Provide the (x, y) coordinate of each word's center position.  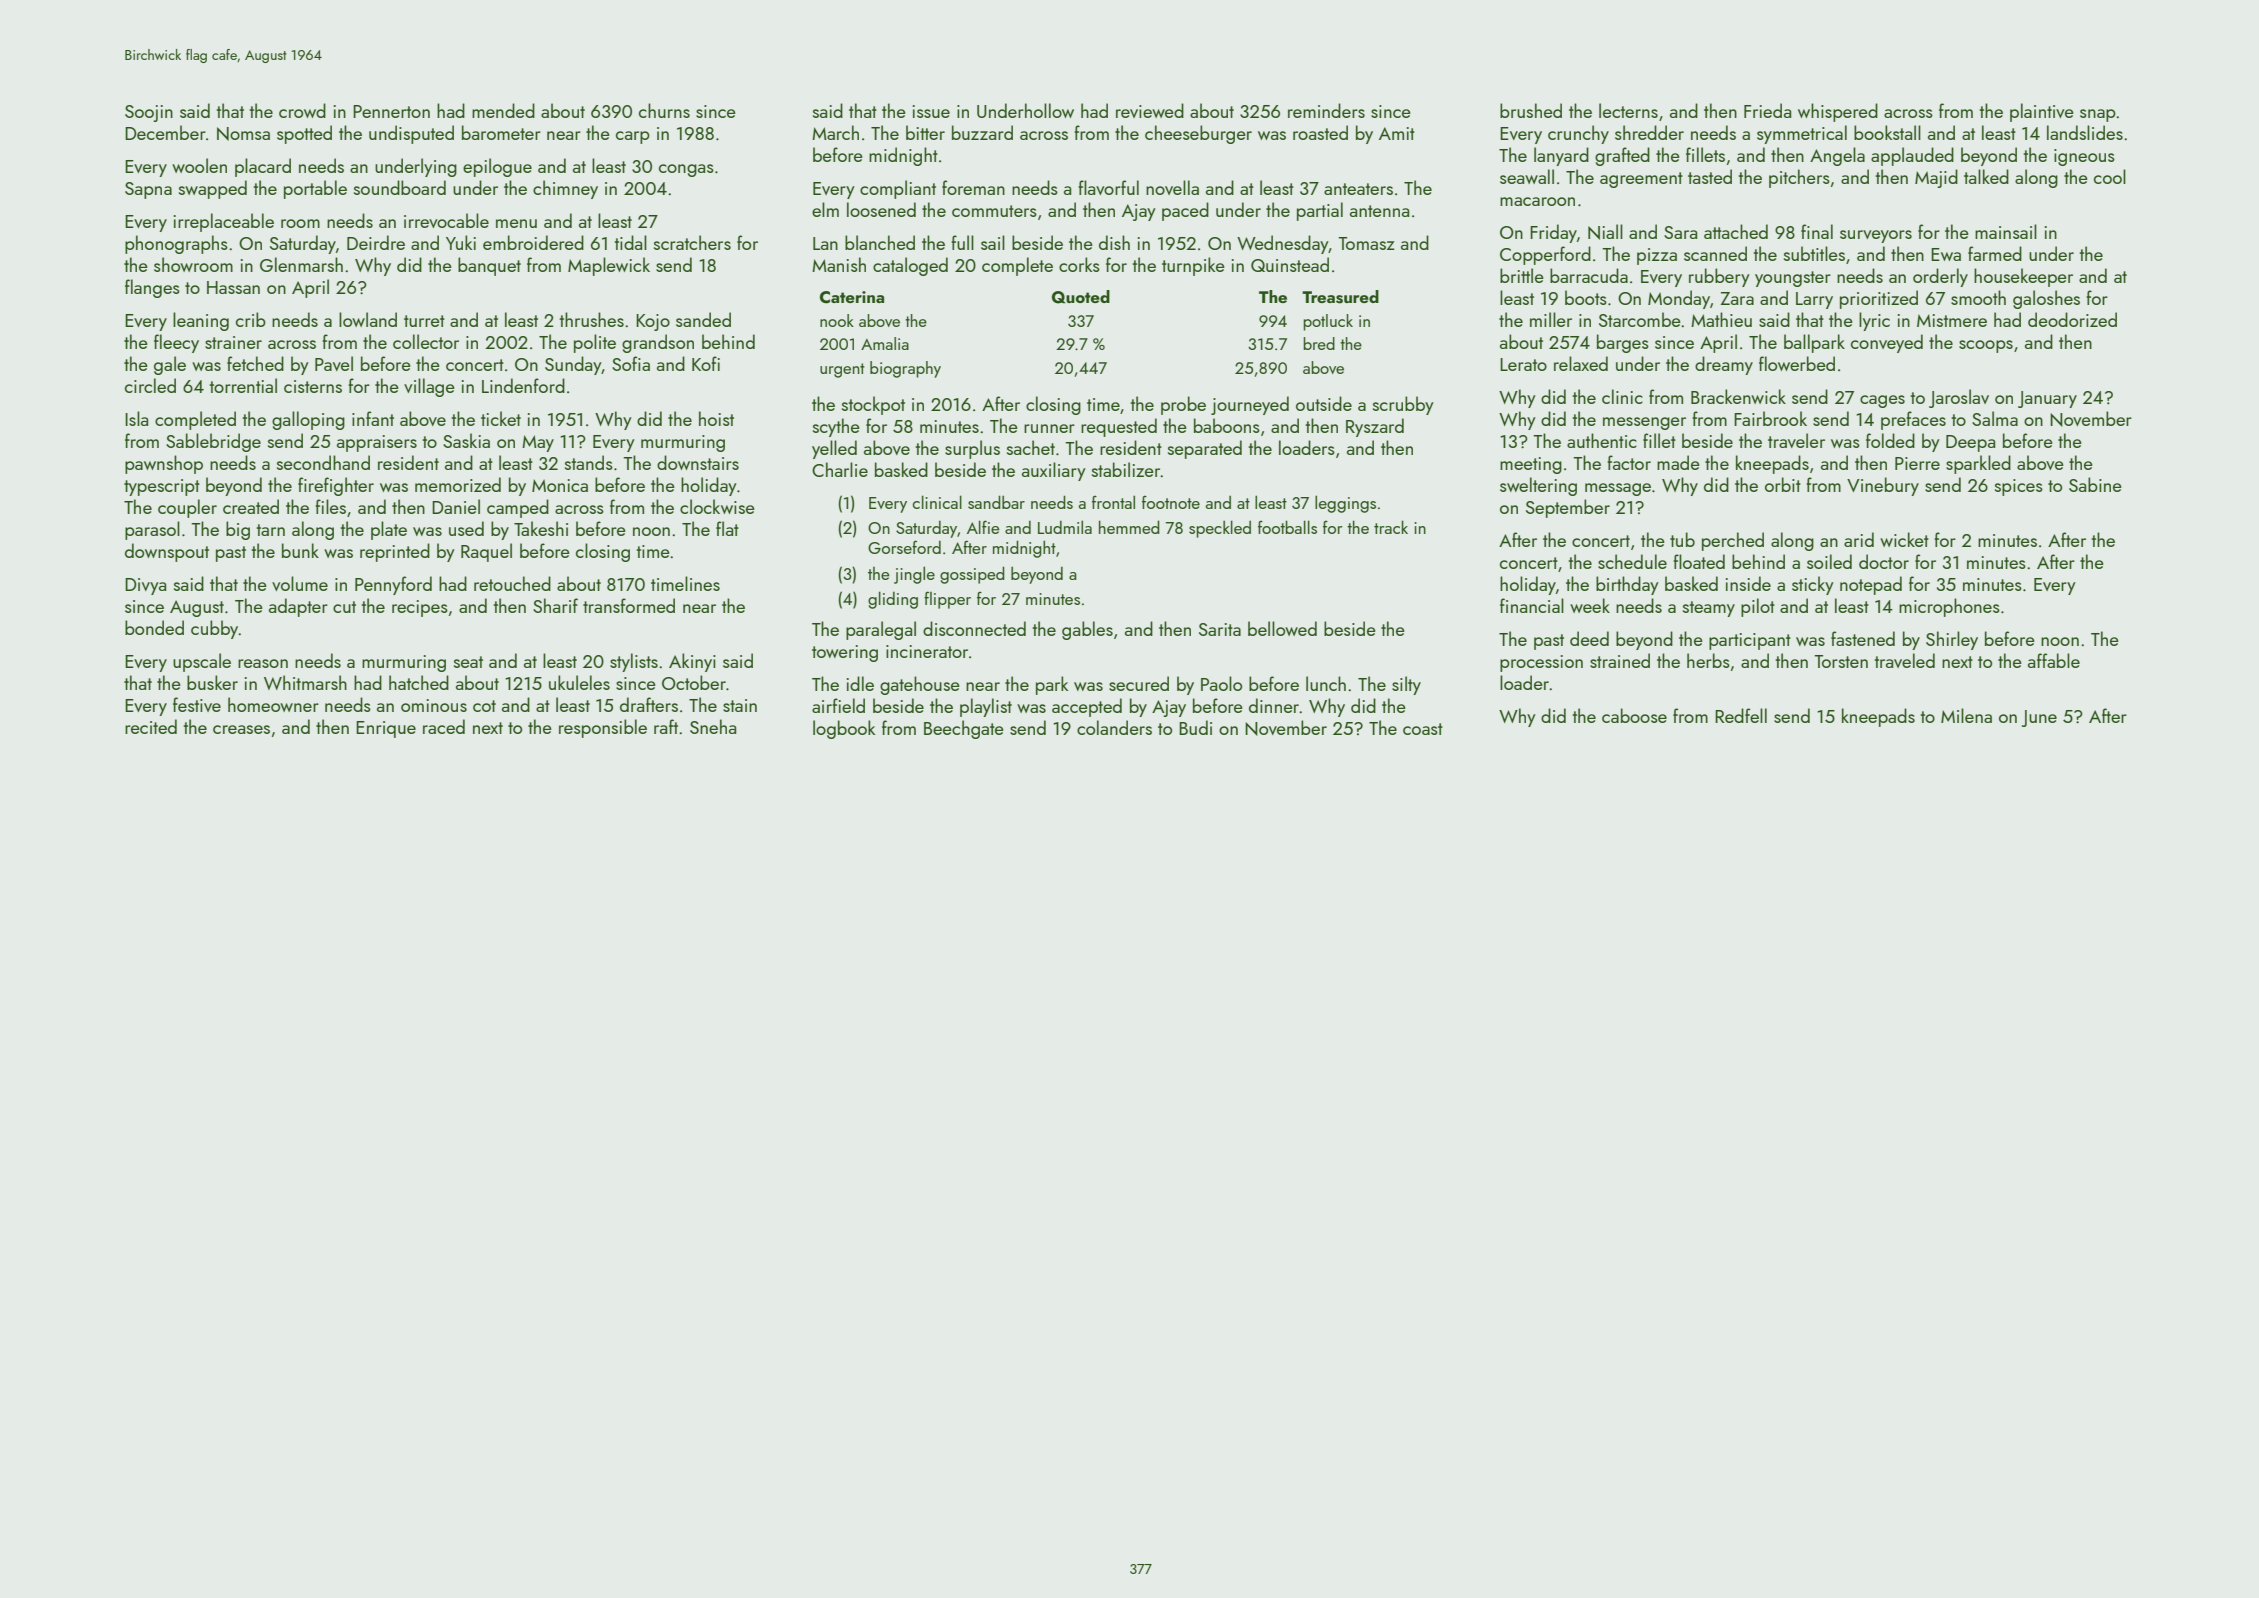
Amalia (885, 343)
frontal (1113, 502)
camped (518, 508)
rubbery (1719, 277)
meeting (1531, 465)
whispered (1838, 112)
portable (315, 189)
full (962, 242)
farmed (1995, 253)
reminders (1326, 110)
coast (1423, 729)
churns (664, 110)
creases (241, 729)
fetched (255, 363)
